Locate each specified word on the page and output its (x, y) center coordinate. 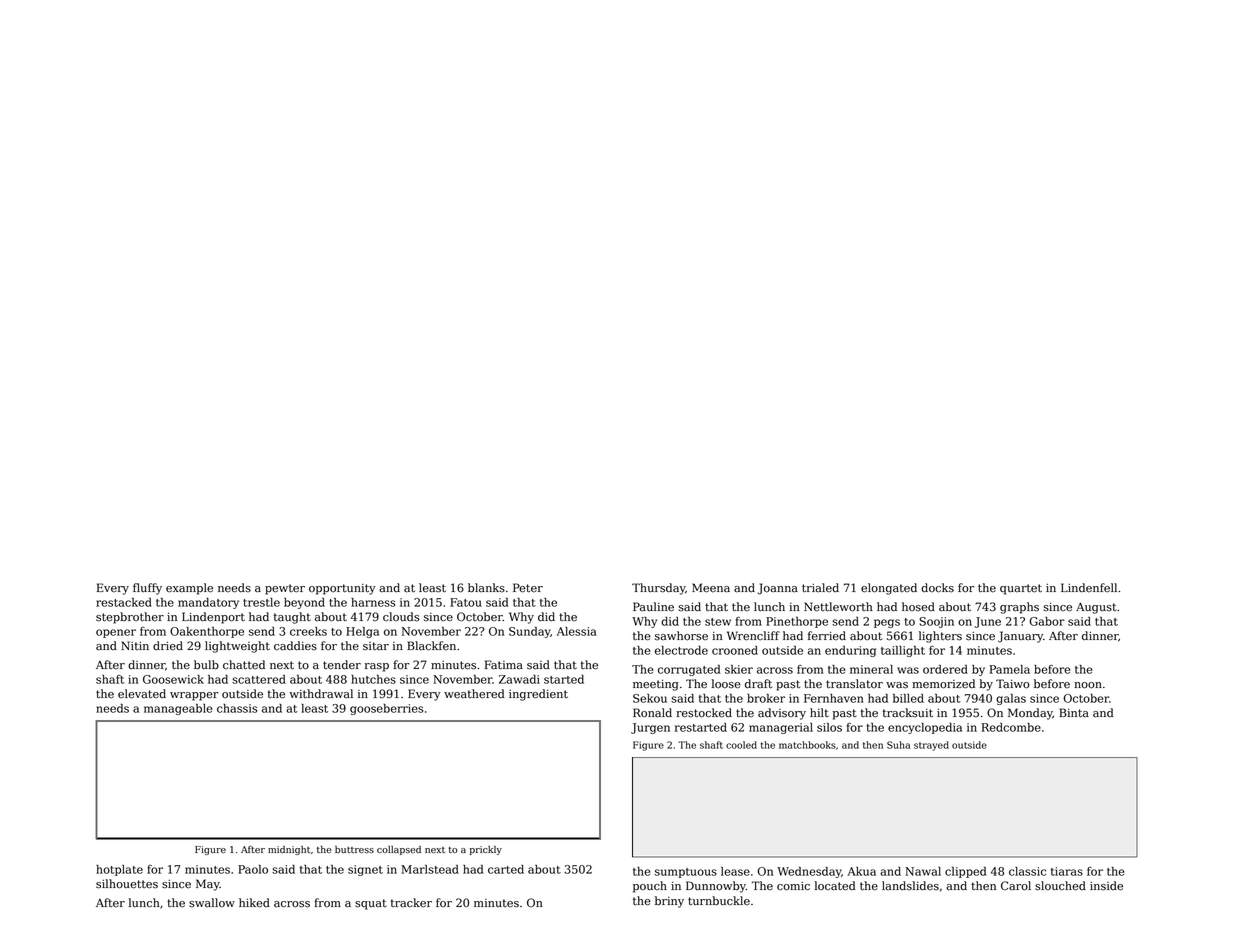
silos (829, 727)
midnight (289, 850)
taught (292, 618)
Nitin (135, 645)
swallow (212, 903)
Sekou (650, 698)
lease (735, 871)
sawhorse (681, 636)
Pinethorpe (797, 622)
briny (669, 902)
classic (1027, 871)
